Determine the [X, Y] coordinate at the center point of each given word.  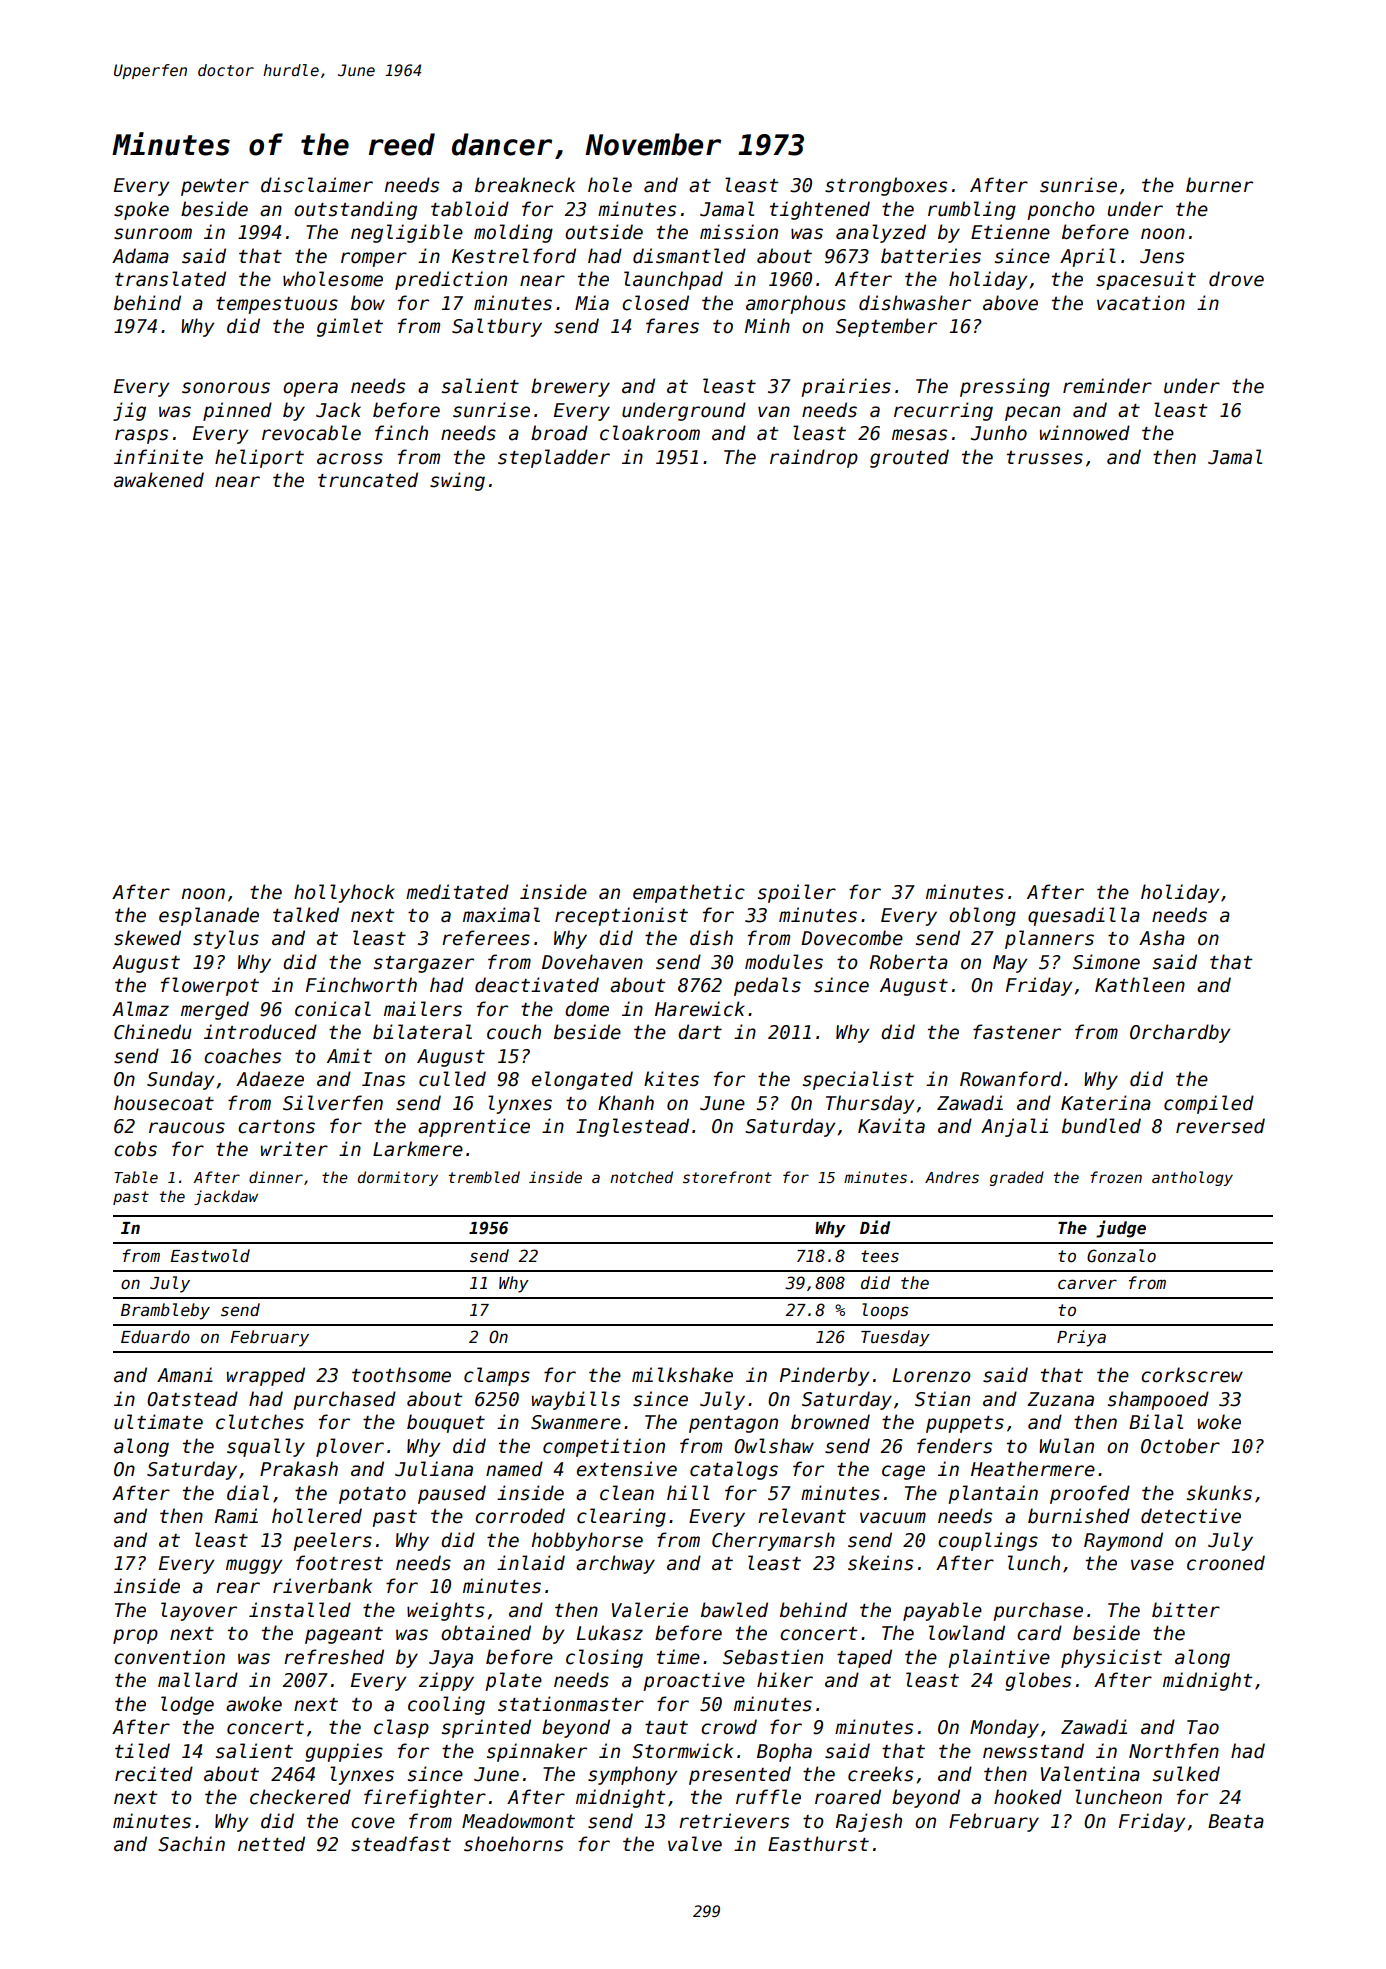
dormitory [398, 1178]
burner [1219, 185]
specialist [858, 1080]
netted [271, 1844]
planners [1049, 939]
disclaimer [317, 185]
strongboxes [886, 186]
